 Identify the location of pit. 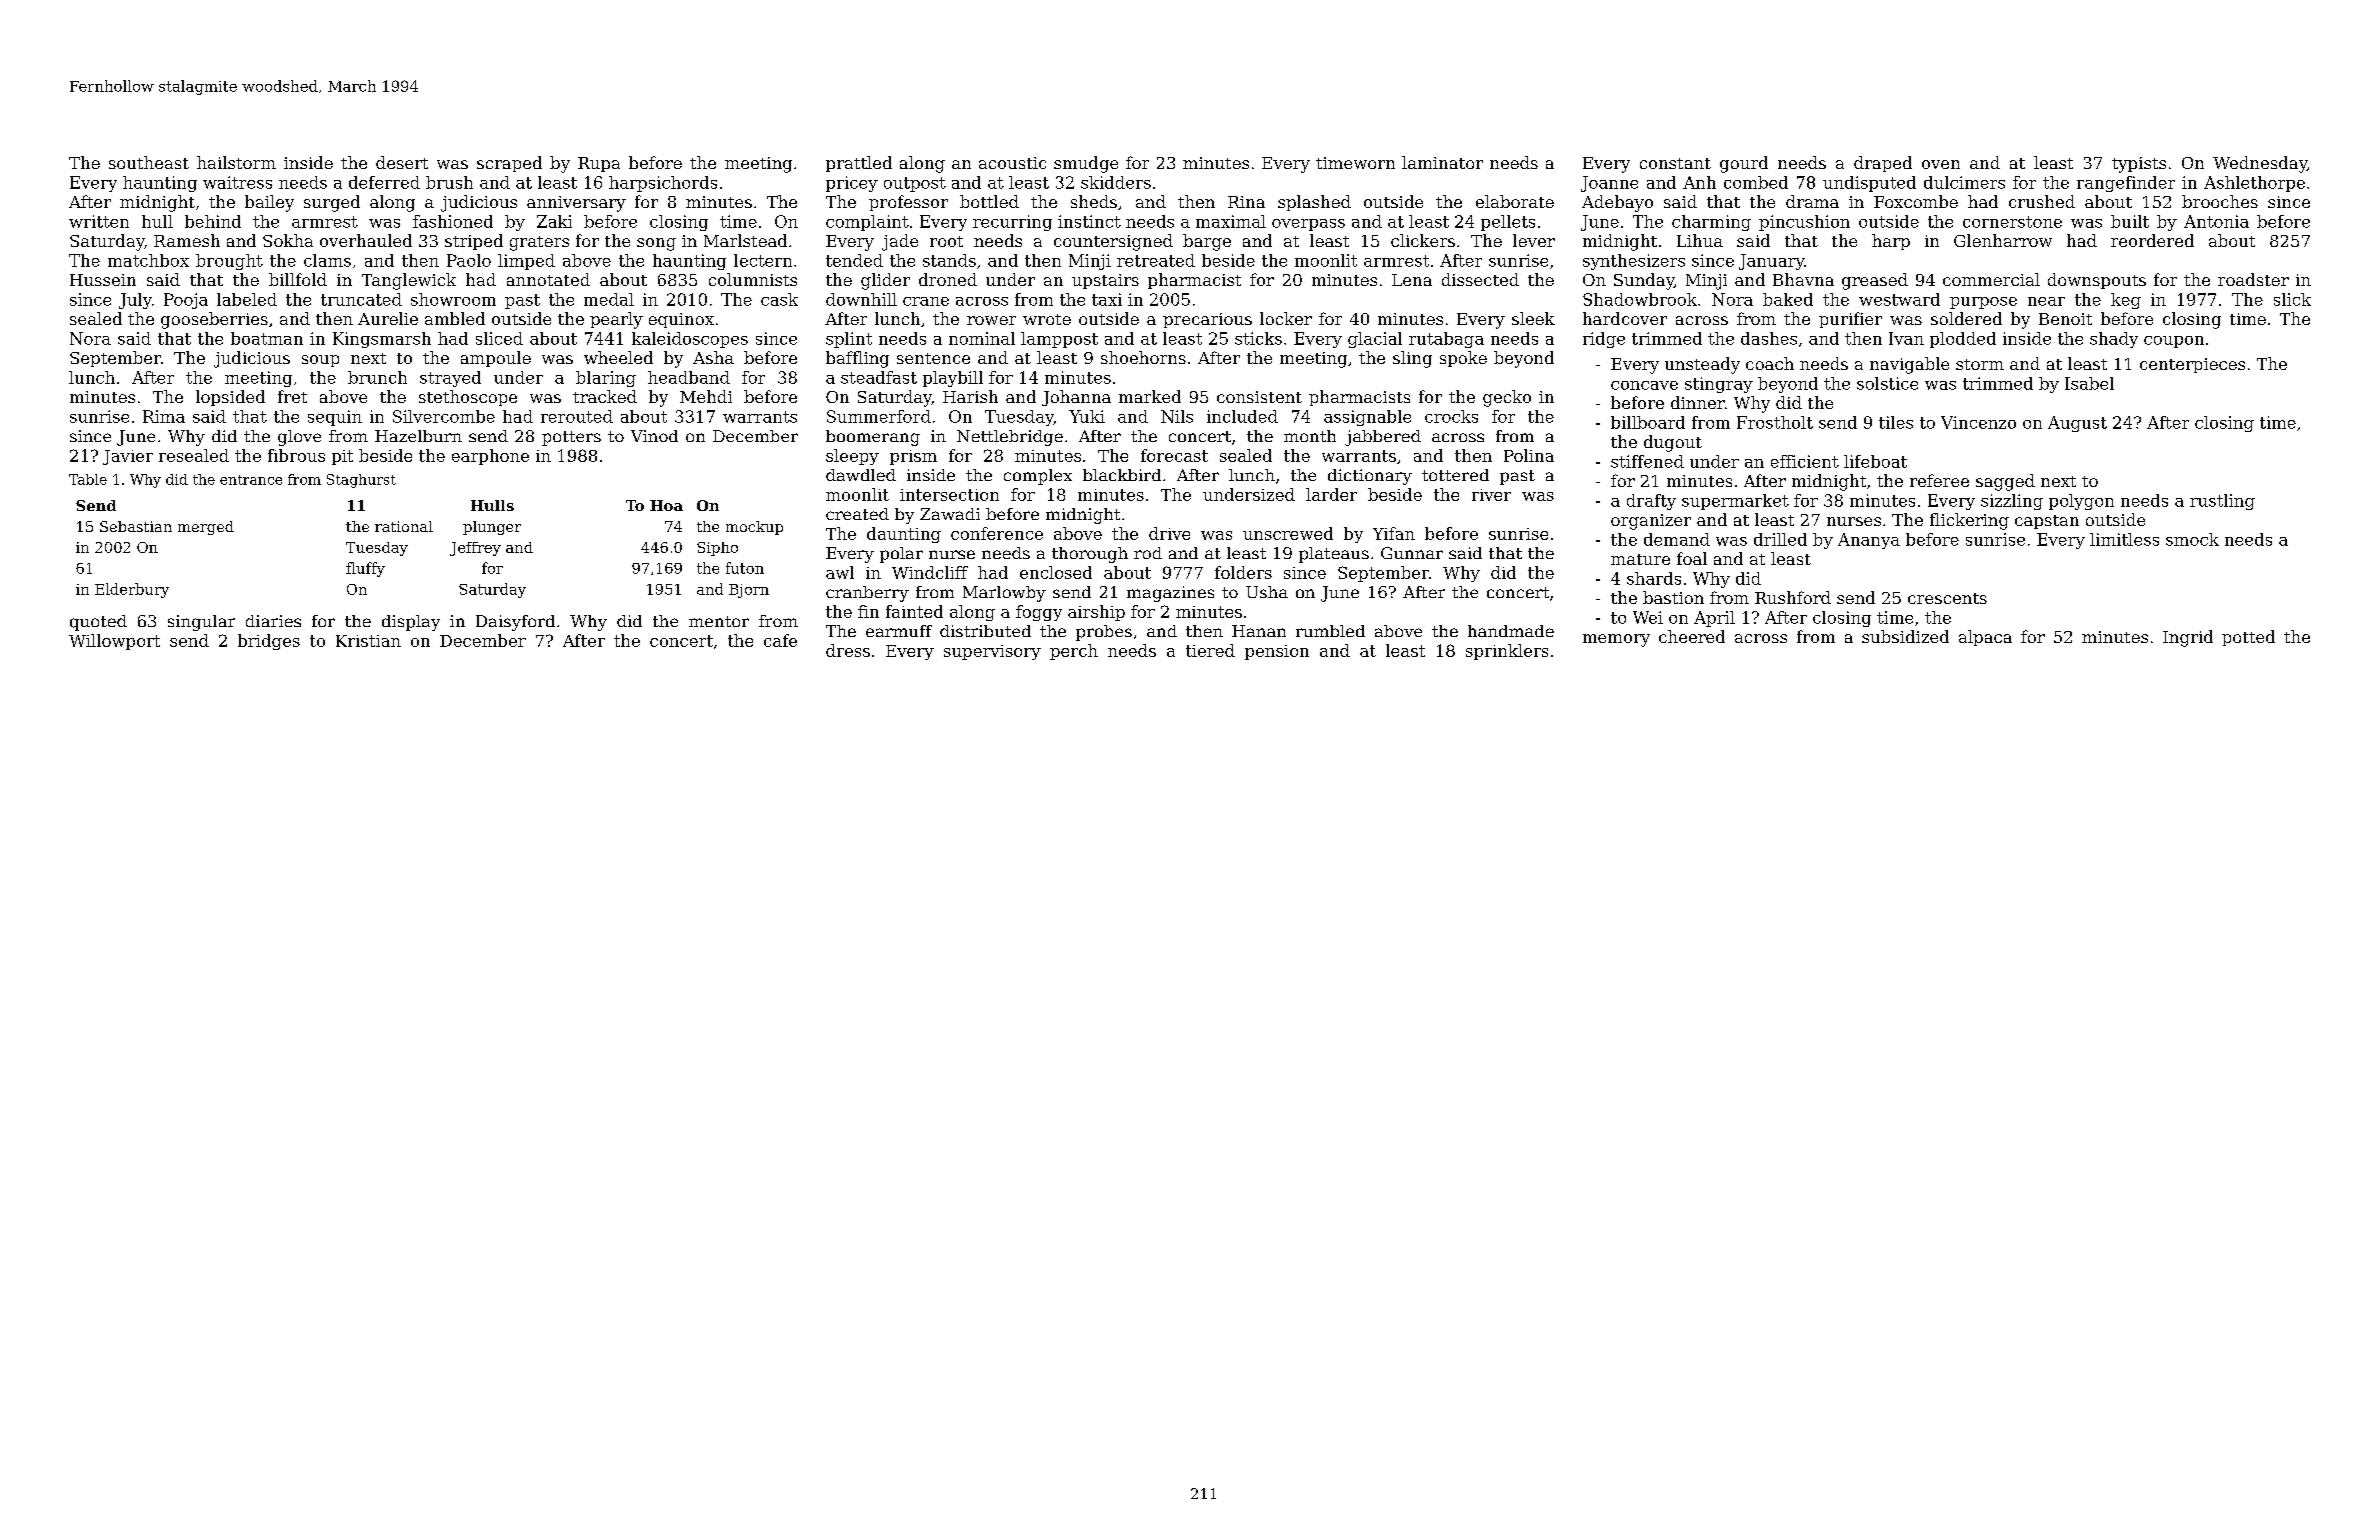
(342, 457).
